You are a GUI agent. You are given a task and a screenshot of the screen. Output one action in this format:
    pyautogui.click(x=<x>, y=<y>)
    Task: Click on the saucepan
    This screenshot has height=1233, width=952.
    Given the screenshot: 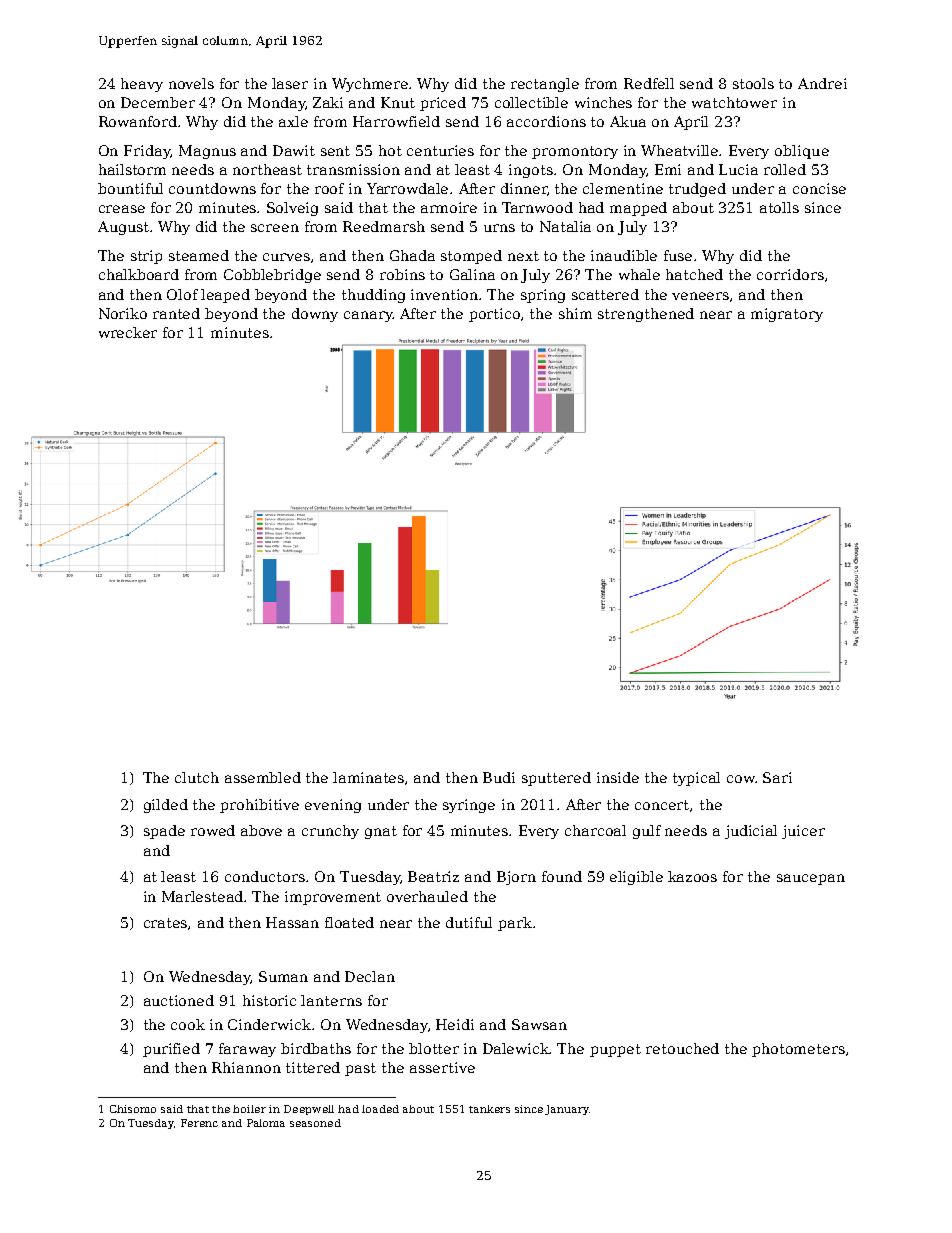 What is the action you would take?
    pyautogui.click(x=811, y=879)
